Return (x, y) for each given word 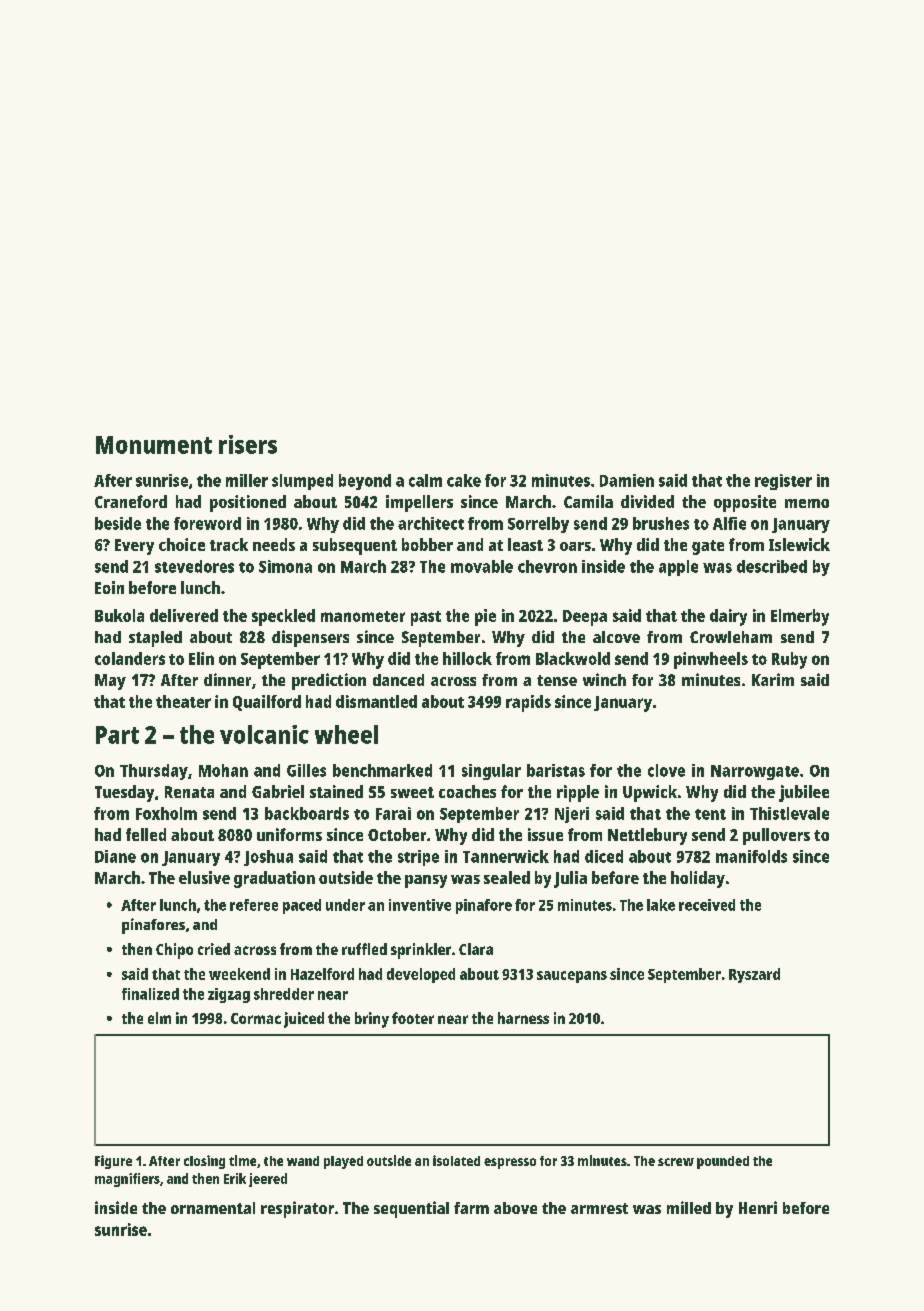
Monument (154, 445)
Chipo (174, 951)
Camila (588, 501)
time (242, 1160)
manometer (363, 616)
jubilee (804, 793)
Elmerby (800, 617)
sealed (507, 877)
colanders (130, 658)
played (343, 1162)
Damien (627, 480)
